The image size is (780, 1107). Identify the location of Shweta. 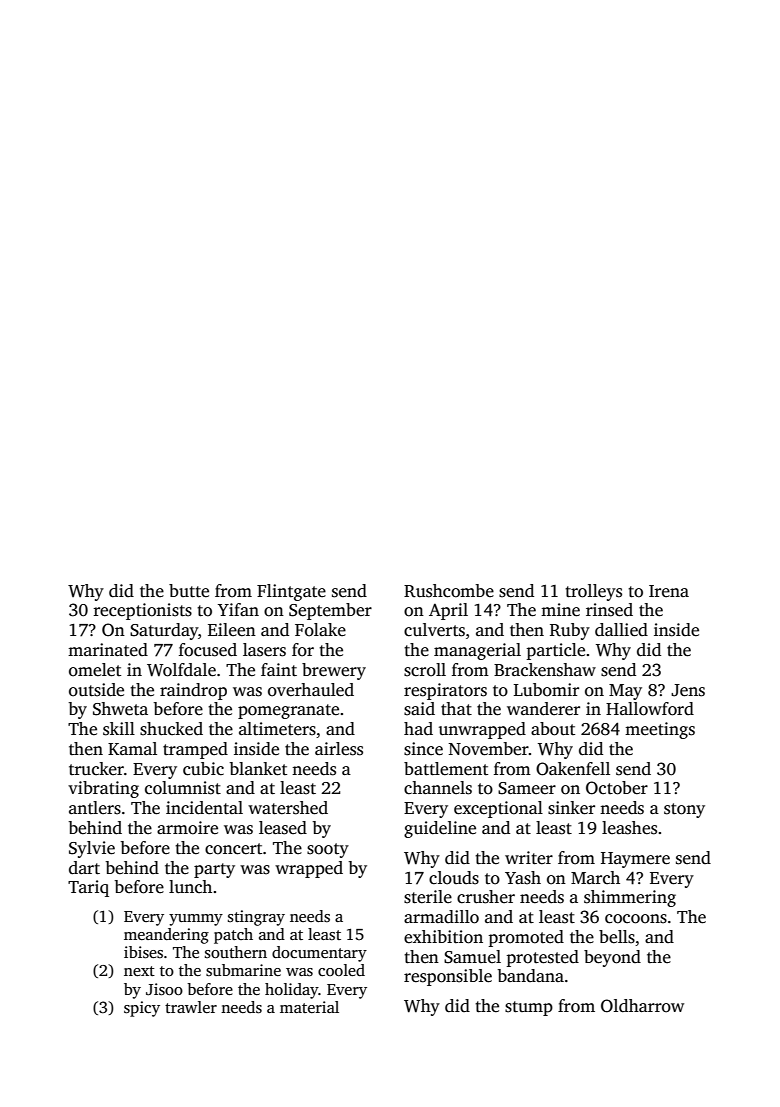
(120, 709).
